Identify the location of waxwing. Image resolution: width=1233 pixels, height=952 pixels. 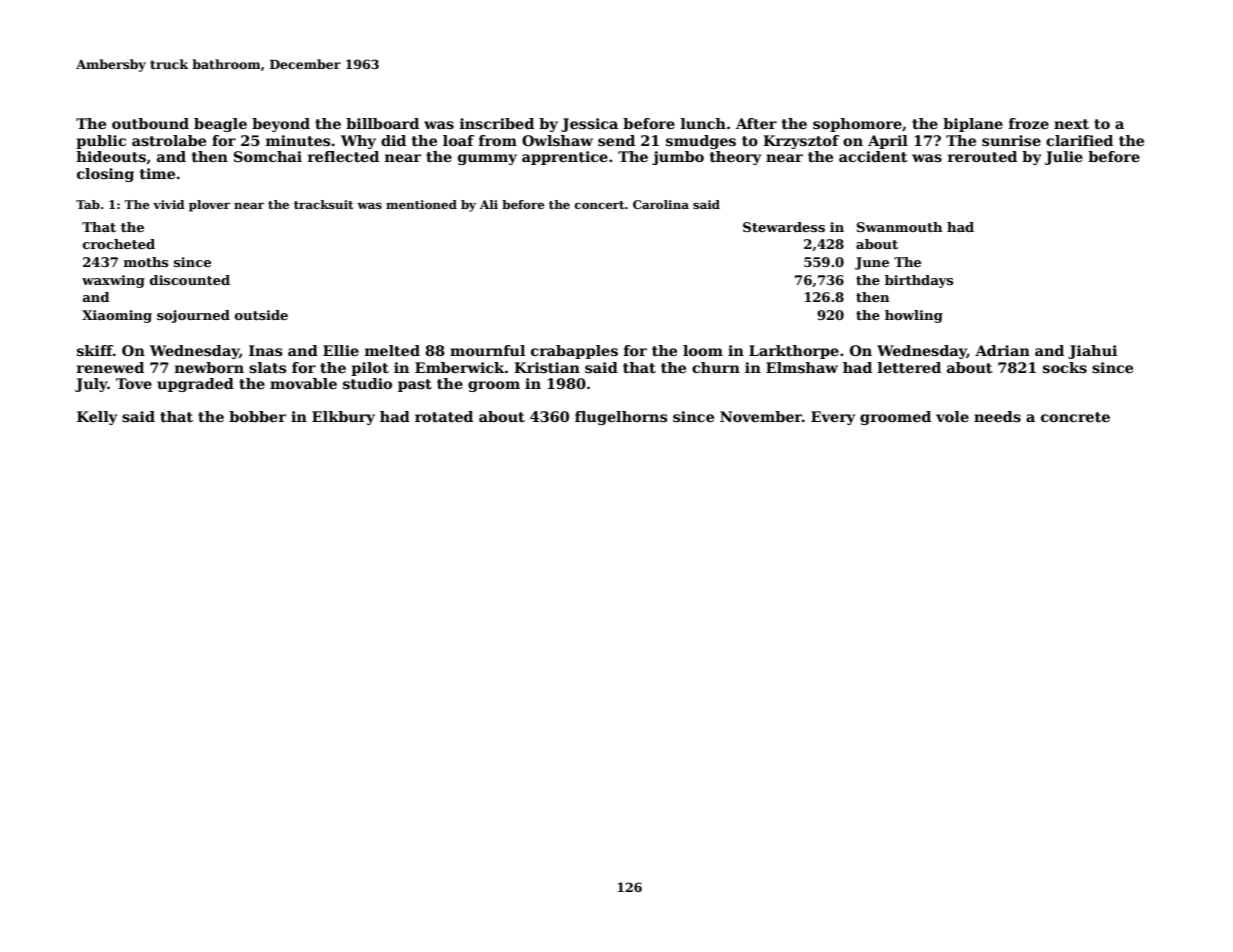
(113, 281).
